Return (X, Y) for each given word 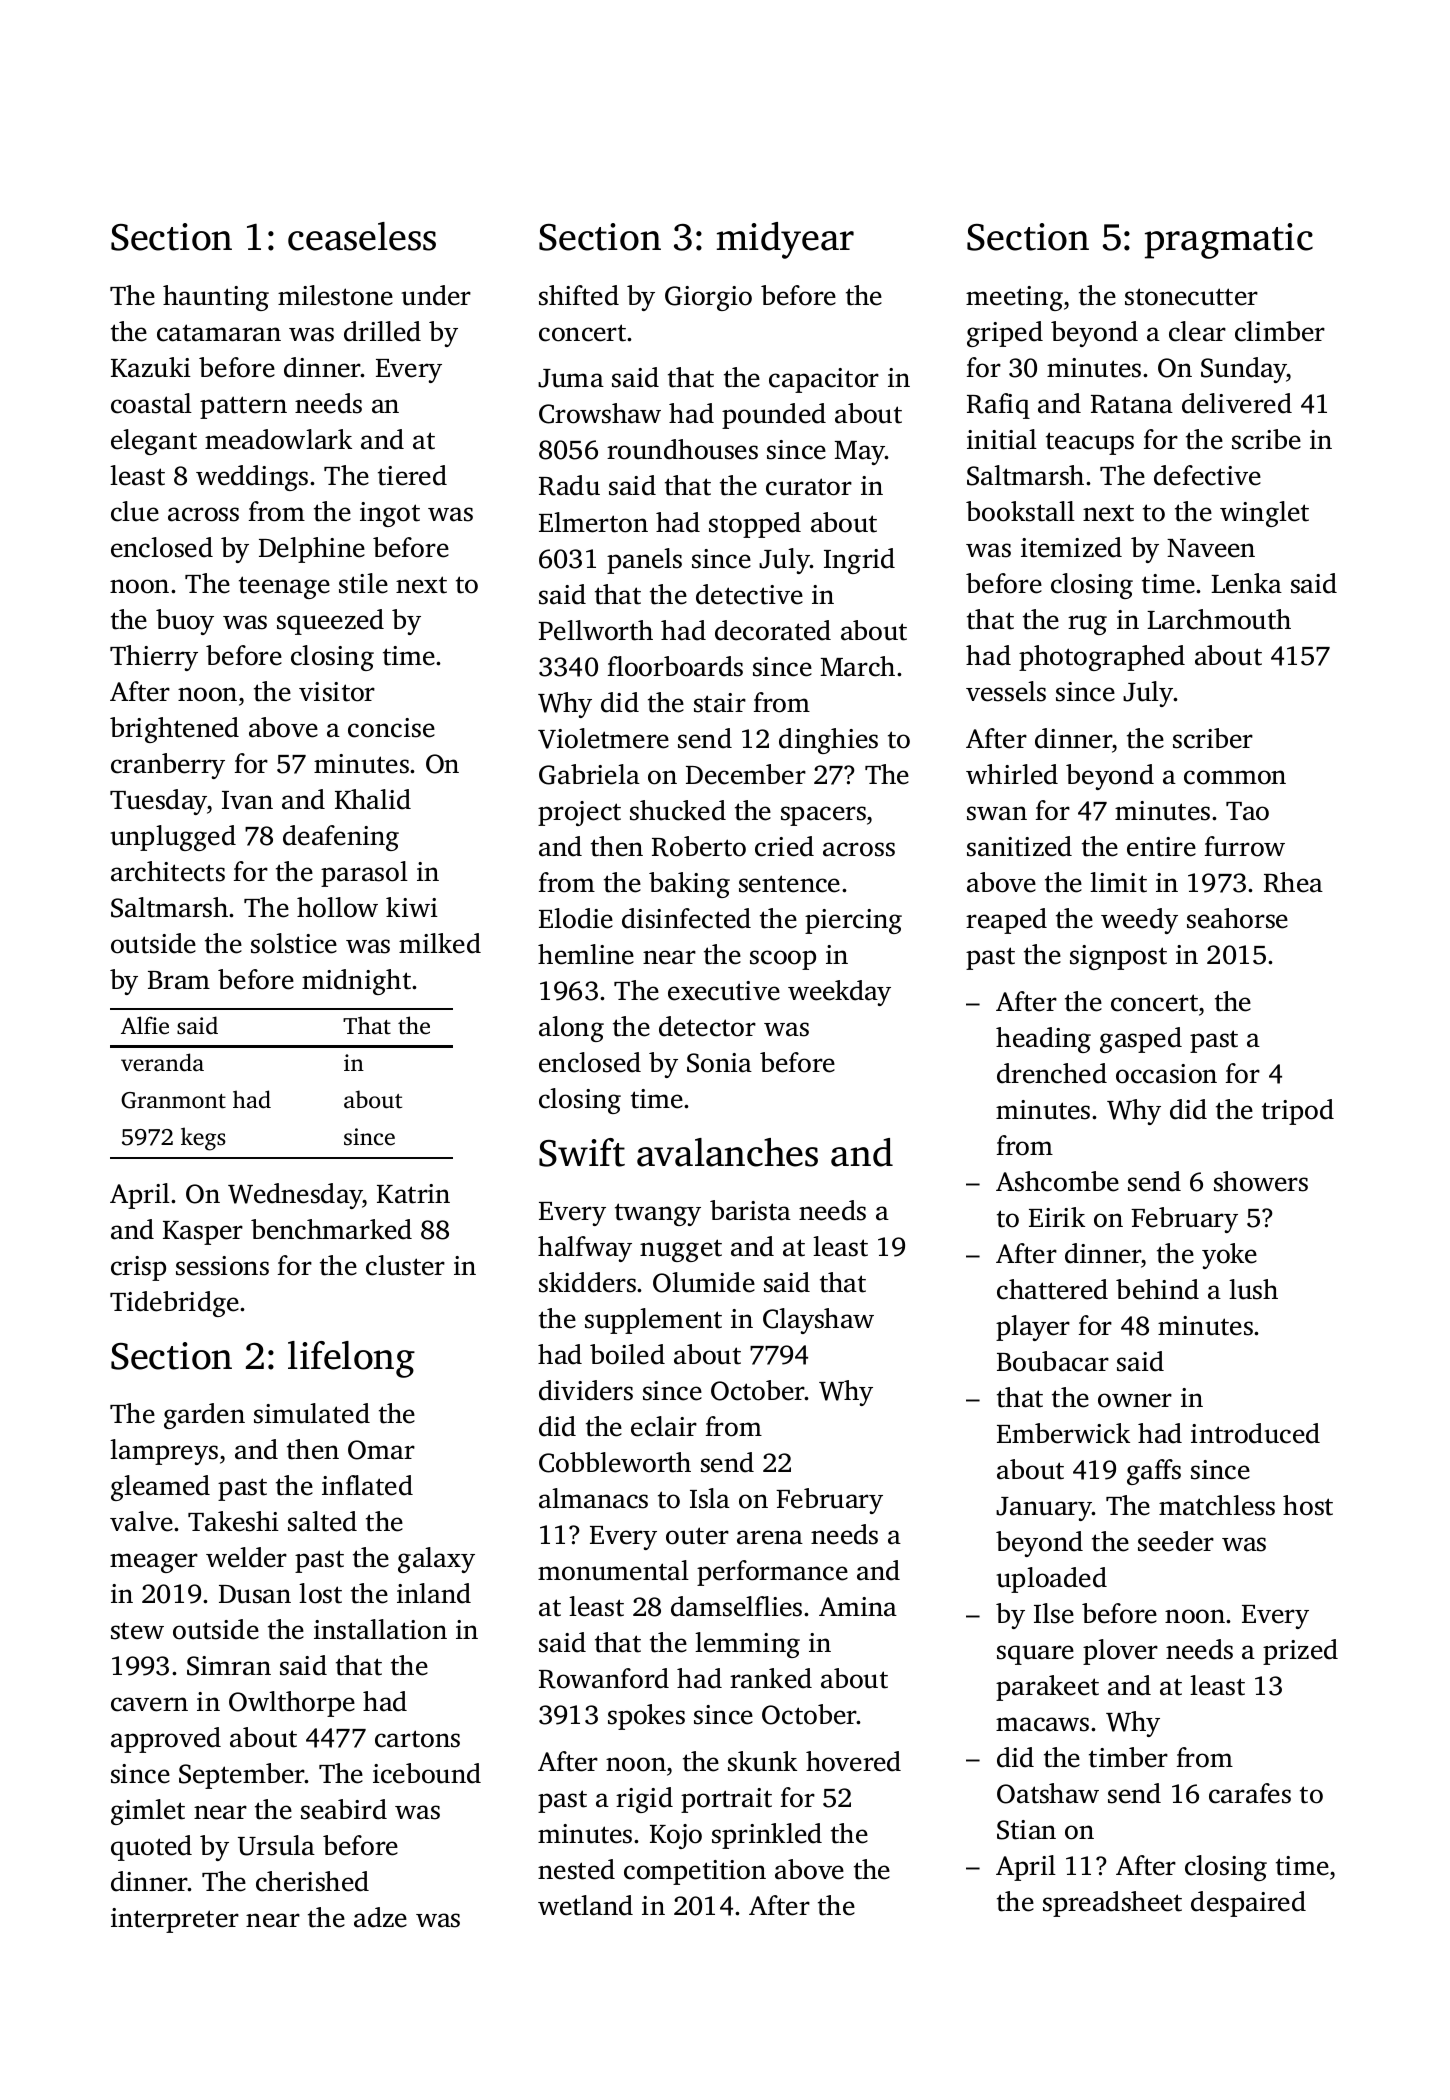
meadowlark (278, 439)
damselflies (736, 1606)
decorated (773, 630)
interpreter (175, 1920)
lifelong (351, 1359)
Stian (1026, 1830)
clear (1197, 331)
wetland (585, 1905)
